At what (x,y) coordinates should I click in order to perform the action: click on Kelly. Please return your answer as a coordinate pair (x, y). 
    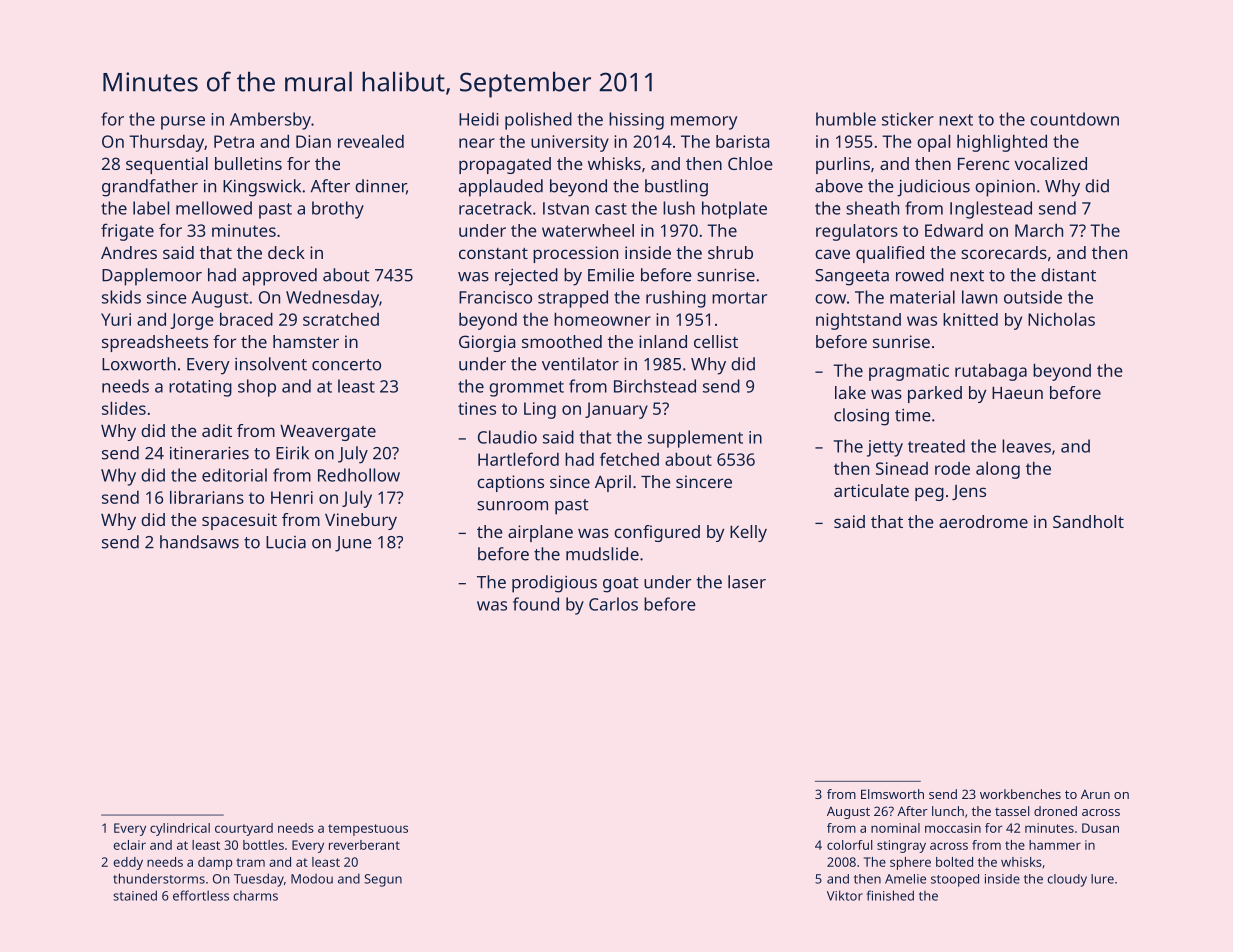
    Looking at the image, I should click on (748, 533).
